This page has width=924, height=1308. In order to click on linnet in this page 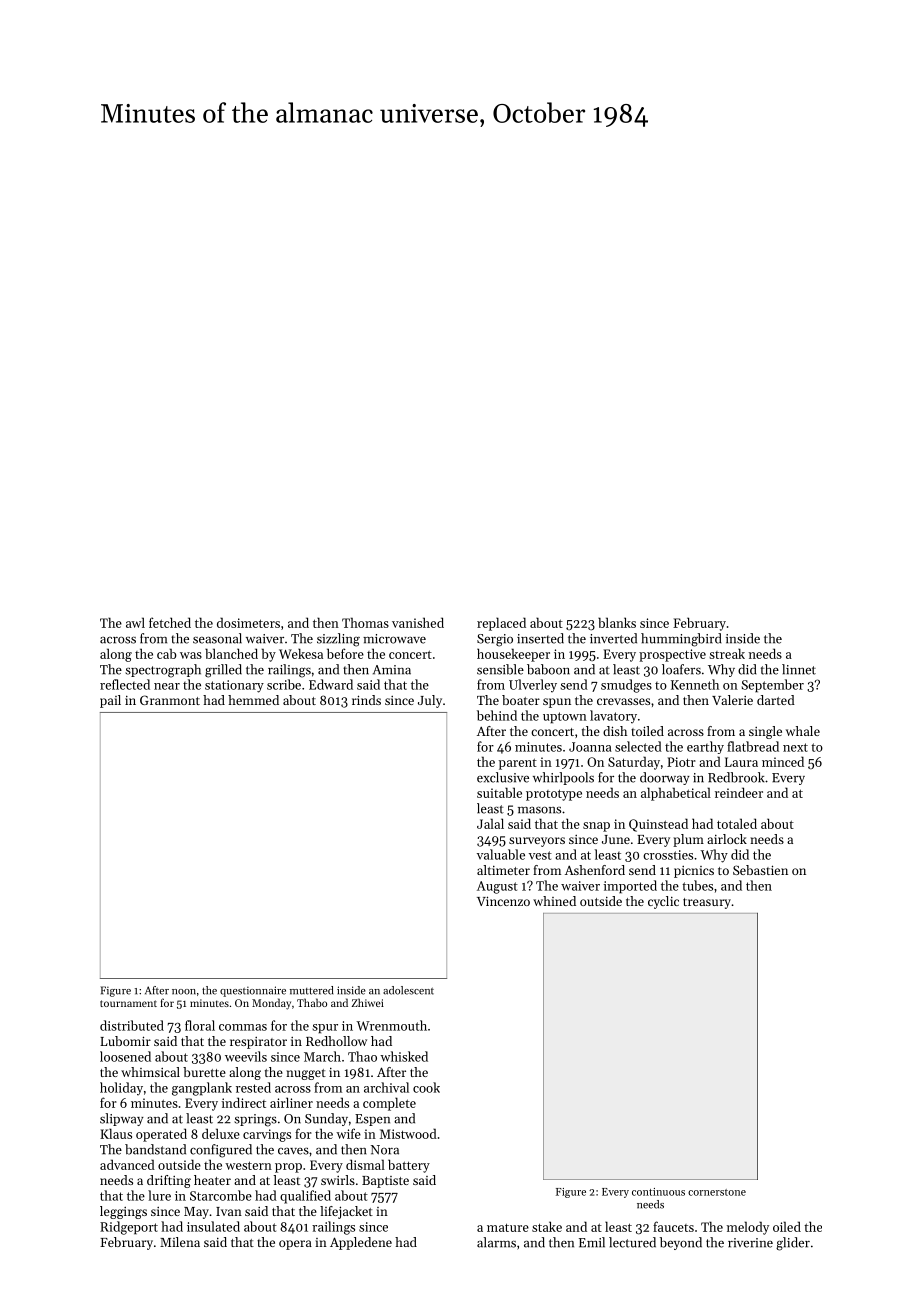, I will do `click(799, 669)`.
